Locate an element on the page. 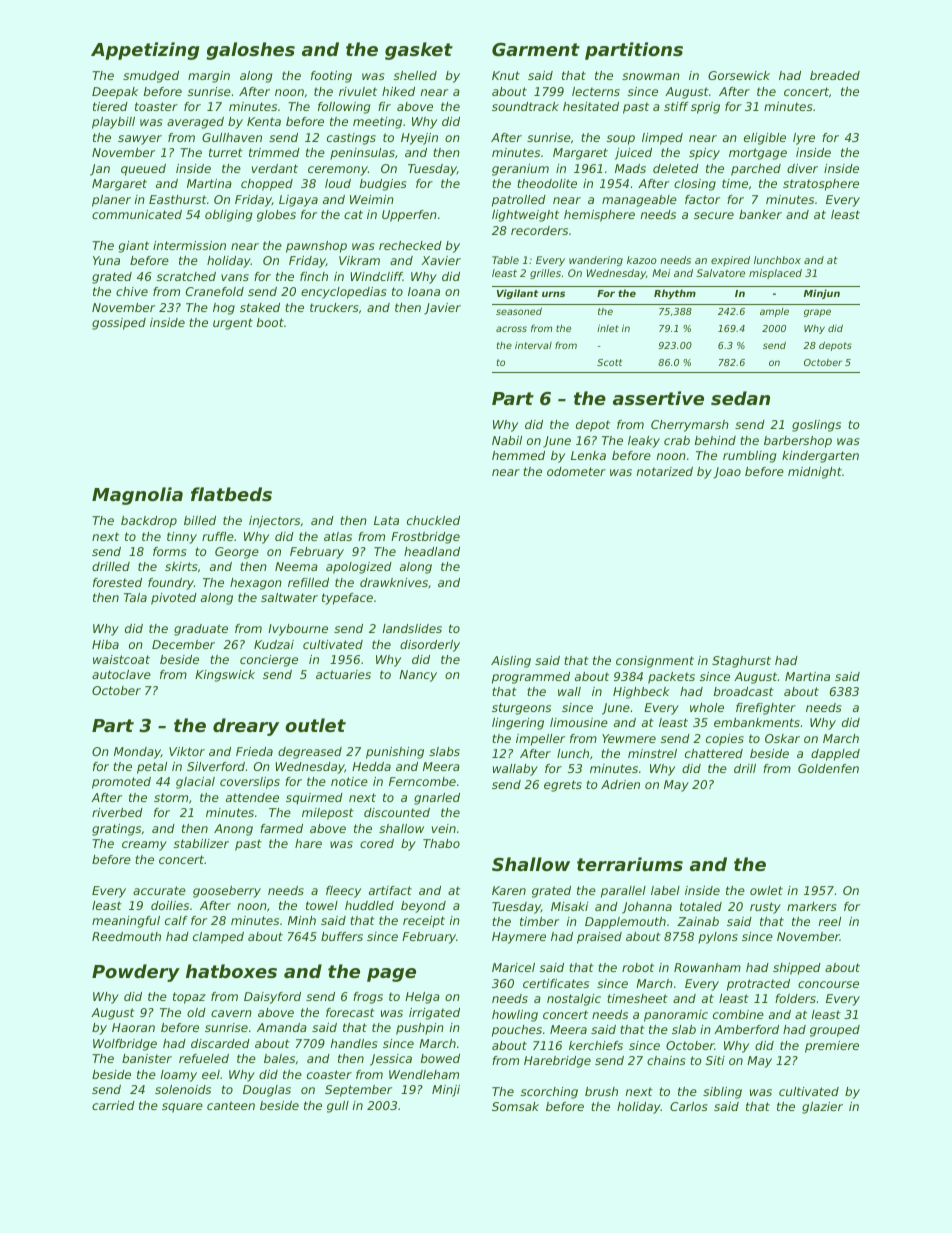  goslings is located at coordinates (816, 426).
